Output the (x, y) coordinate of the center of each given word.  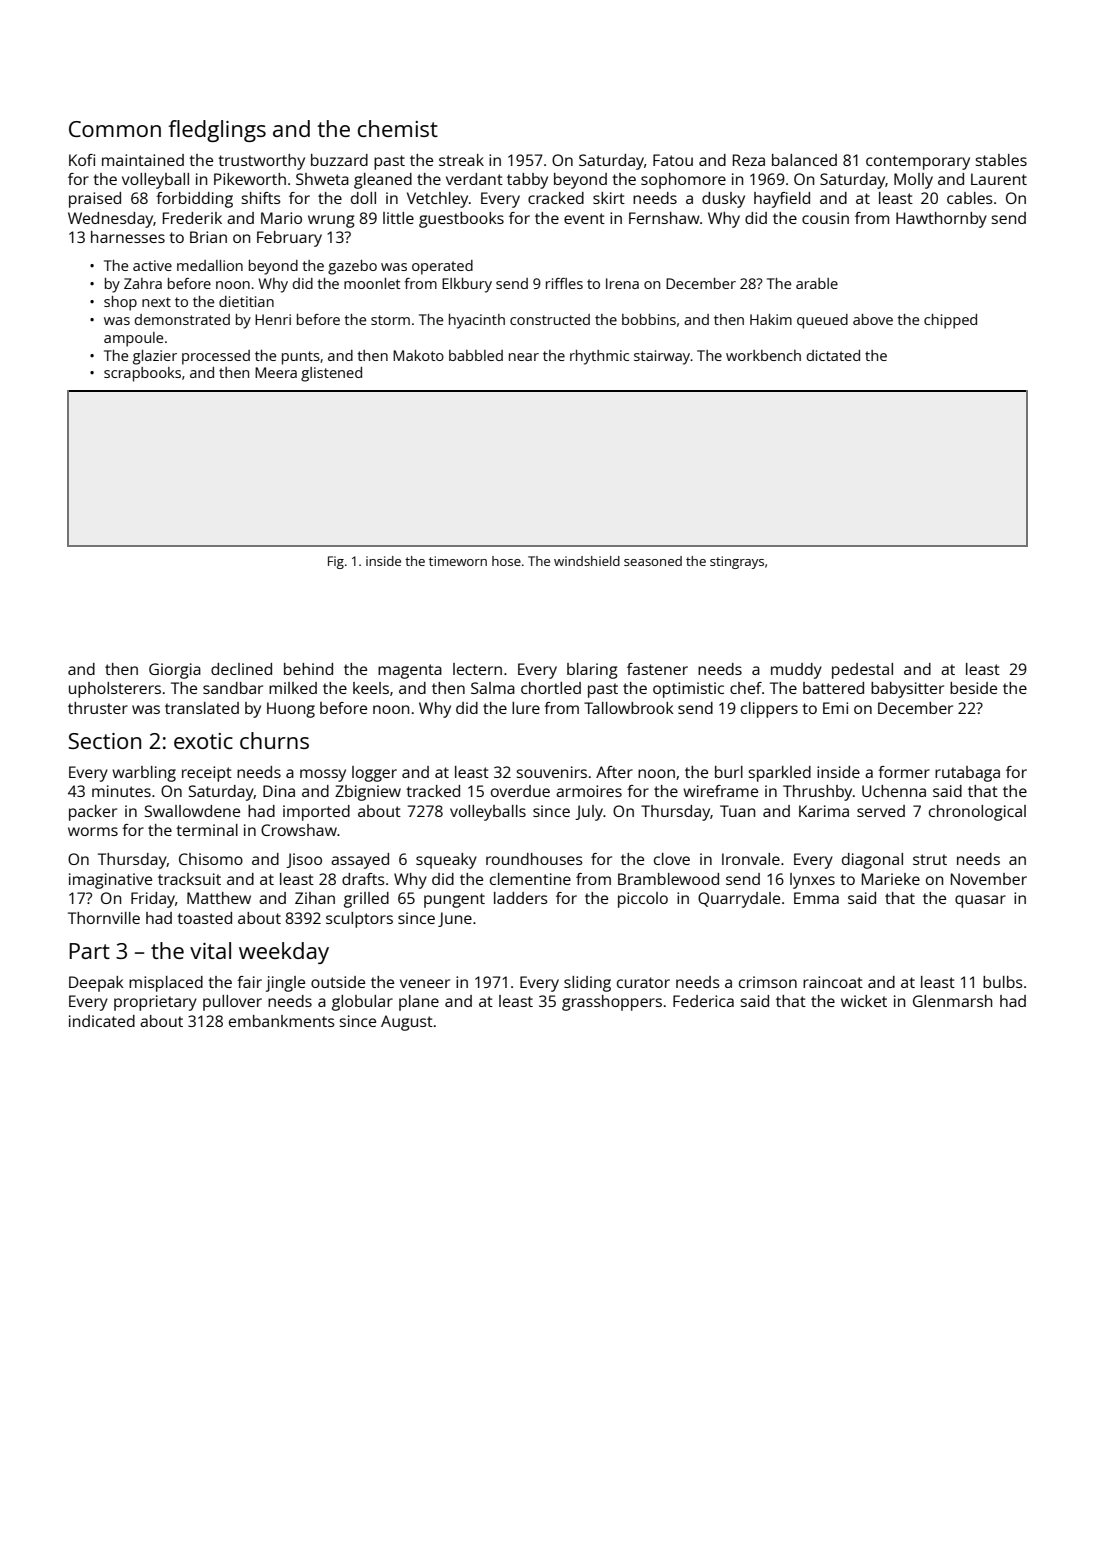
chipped (950, 321)
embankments (282, 1021)
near (524, 357)
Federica (703, 1001)
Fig (336, 562)
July (589, 813)
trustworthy (261, 162)
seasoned (653, 561)
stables (1001, 160)
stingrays (737, 562)
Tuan (737, 811)
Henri (273, 319)
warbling (144, 774)
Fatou (673, 160)
